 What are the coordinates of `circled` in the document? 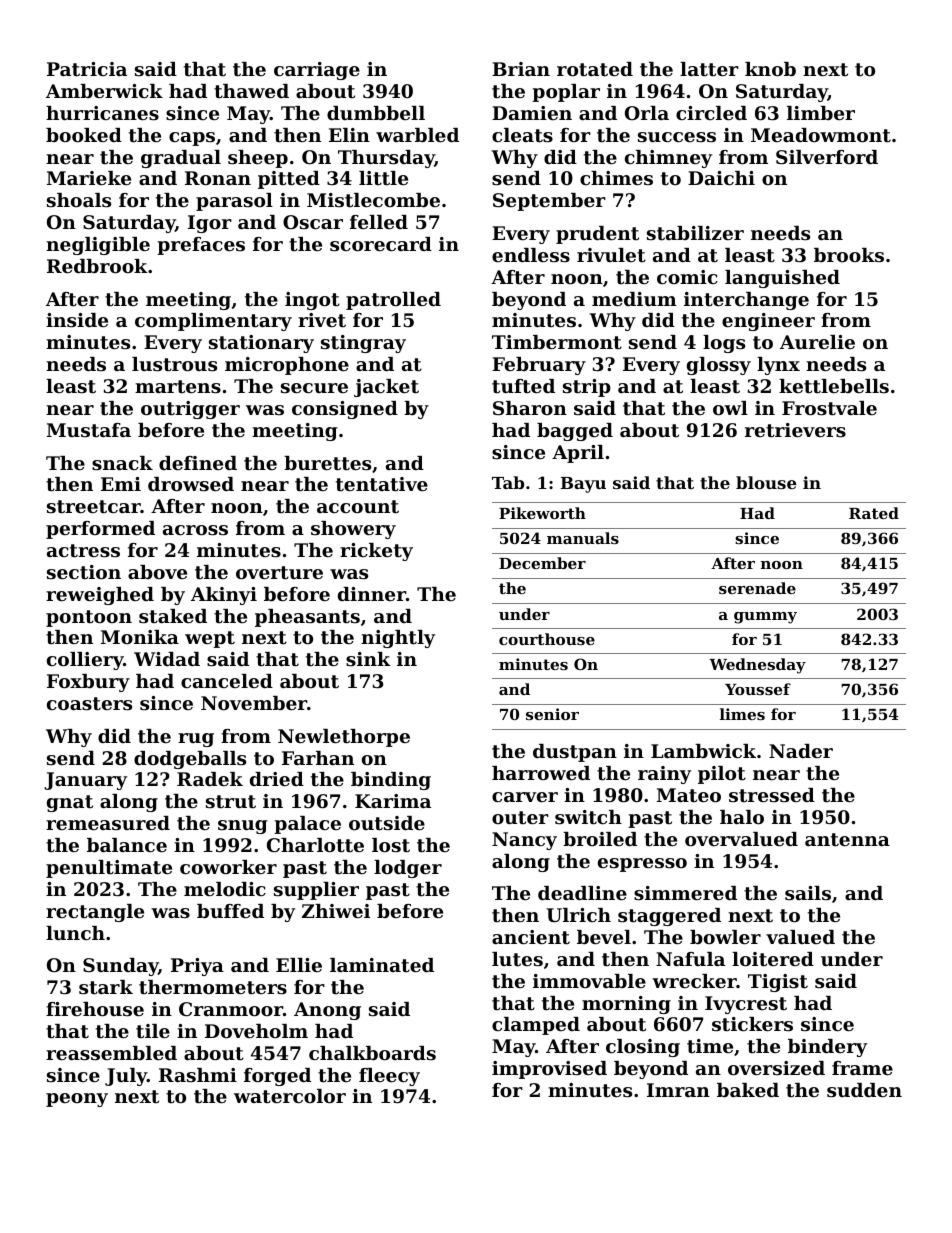 It's located at (711, 113).
